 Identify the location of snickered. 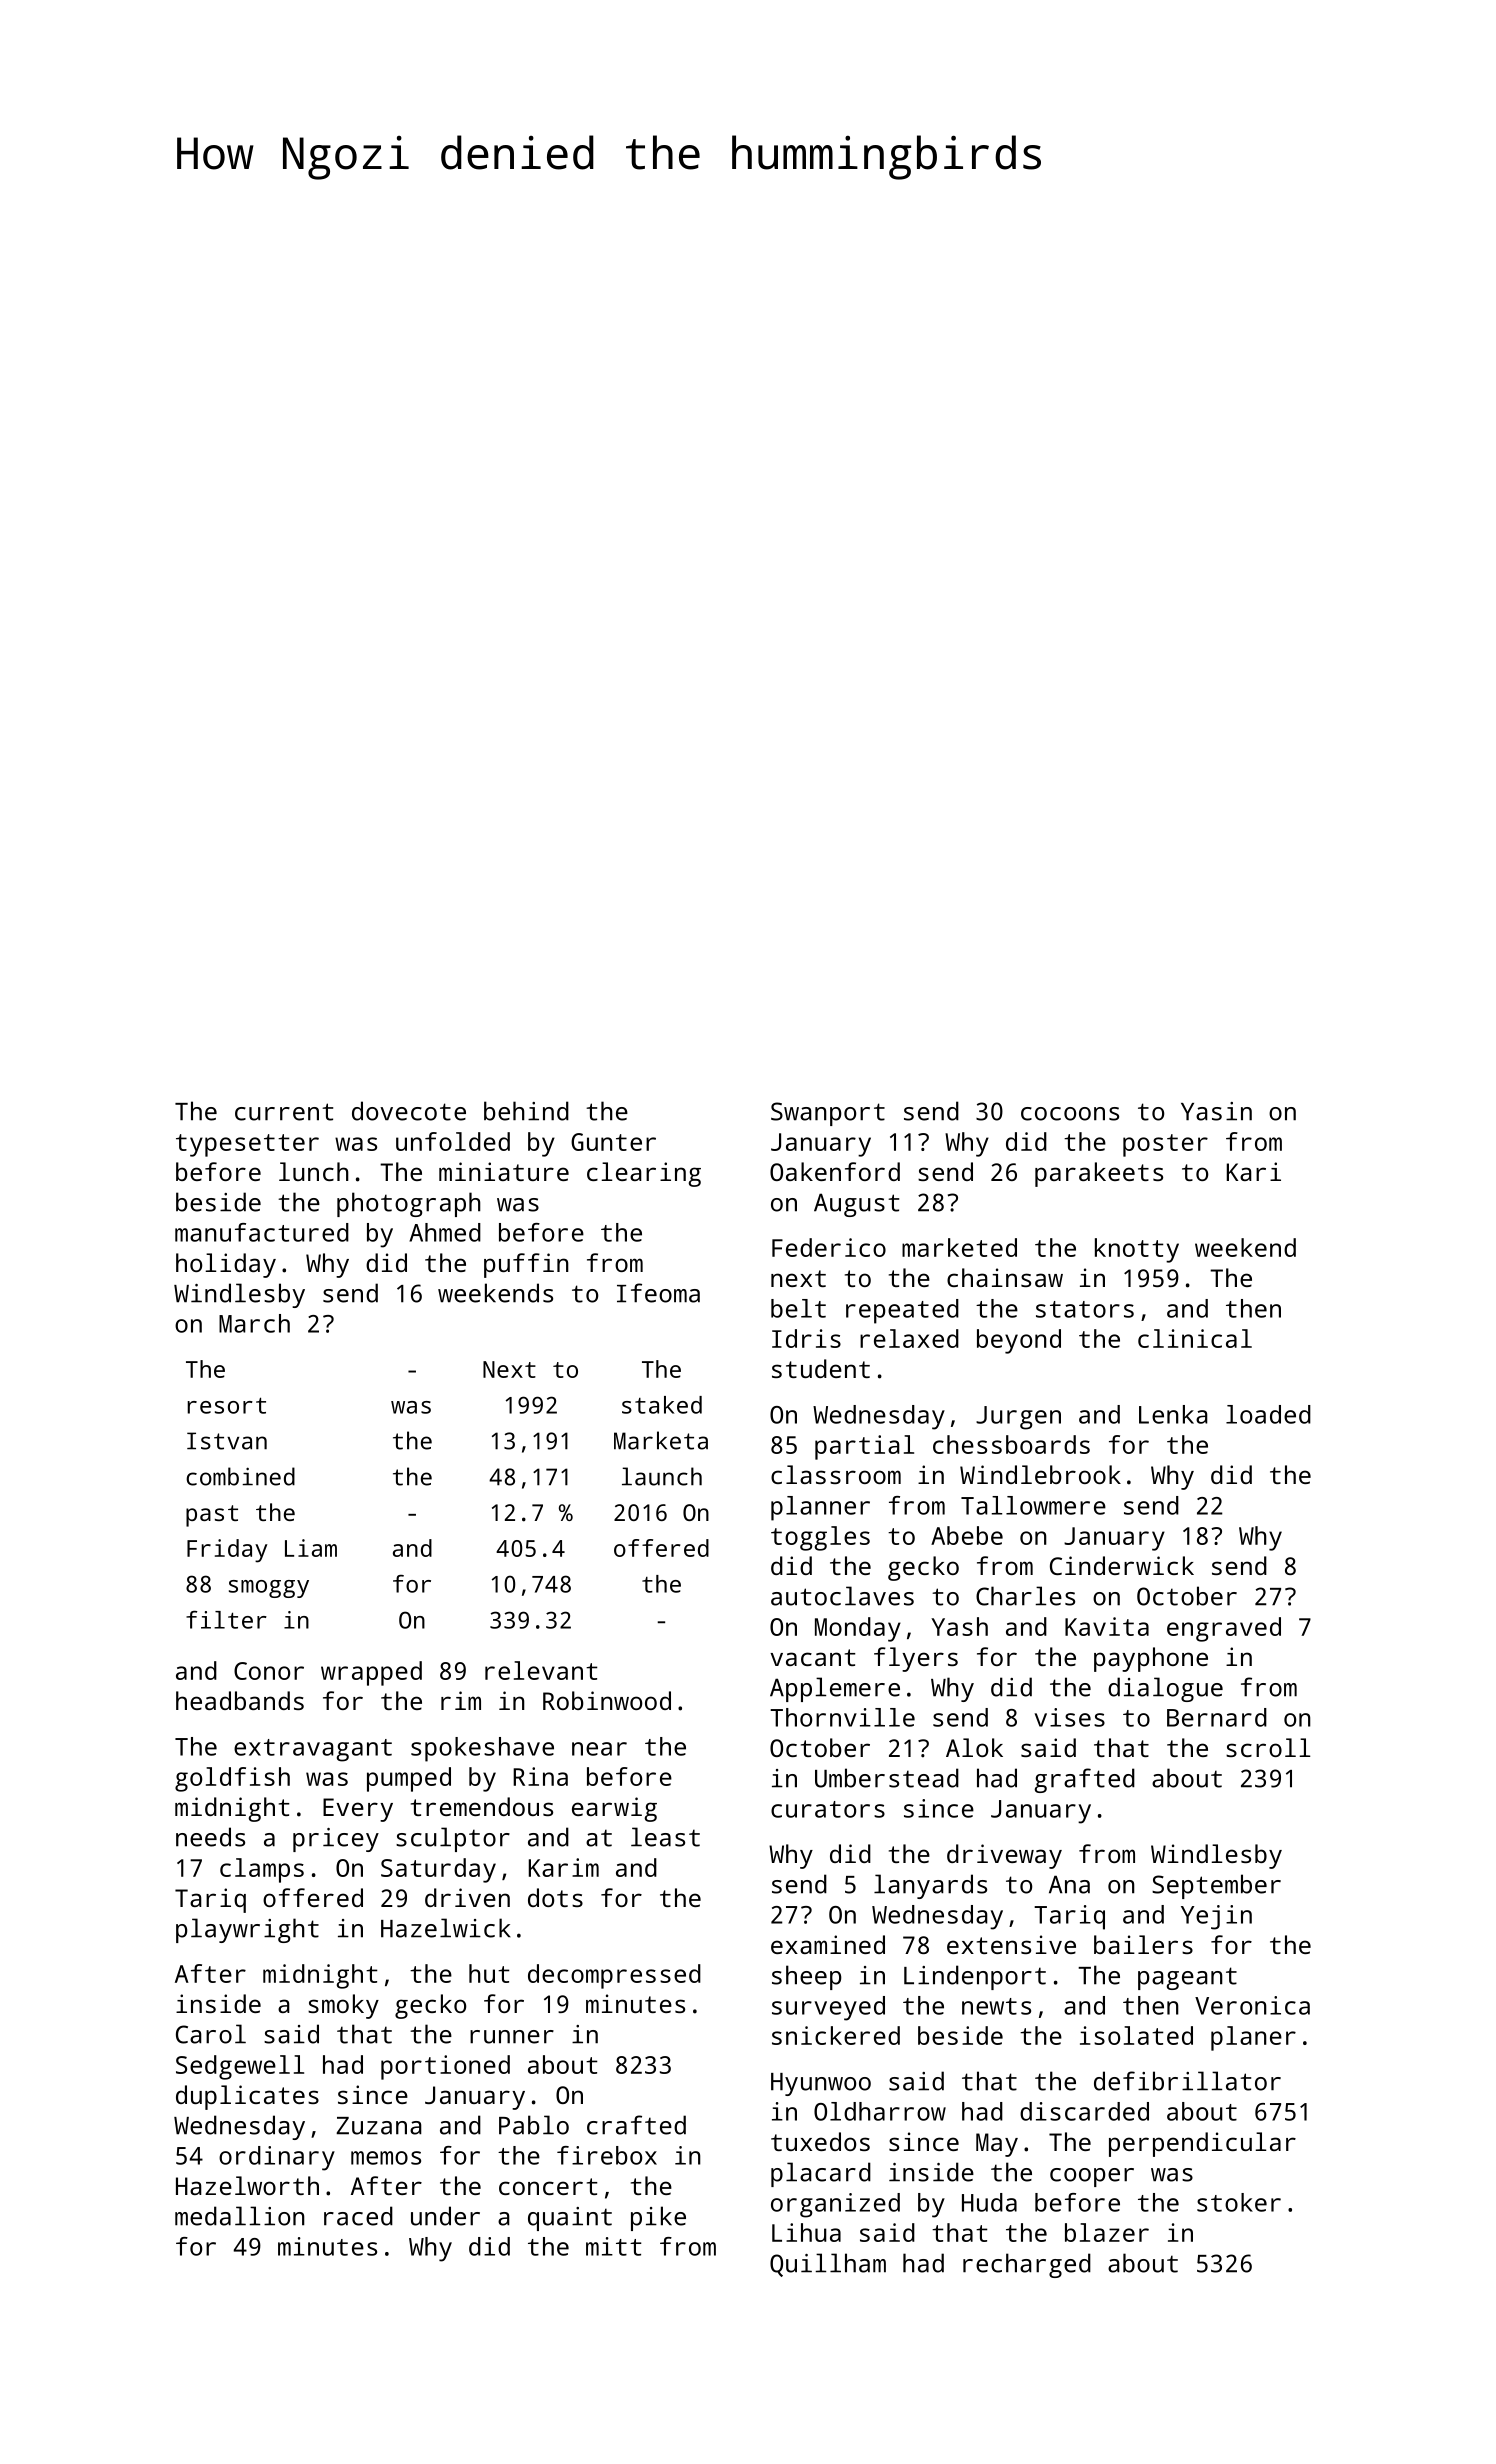
(836, 2035).
